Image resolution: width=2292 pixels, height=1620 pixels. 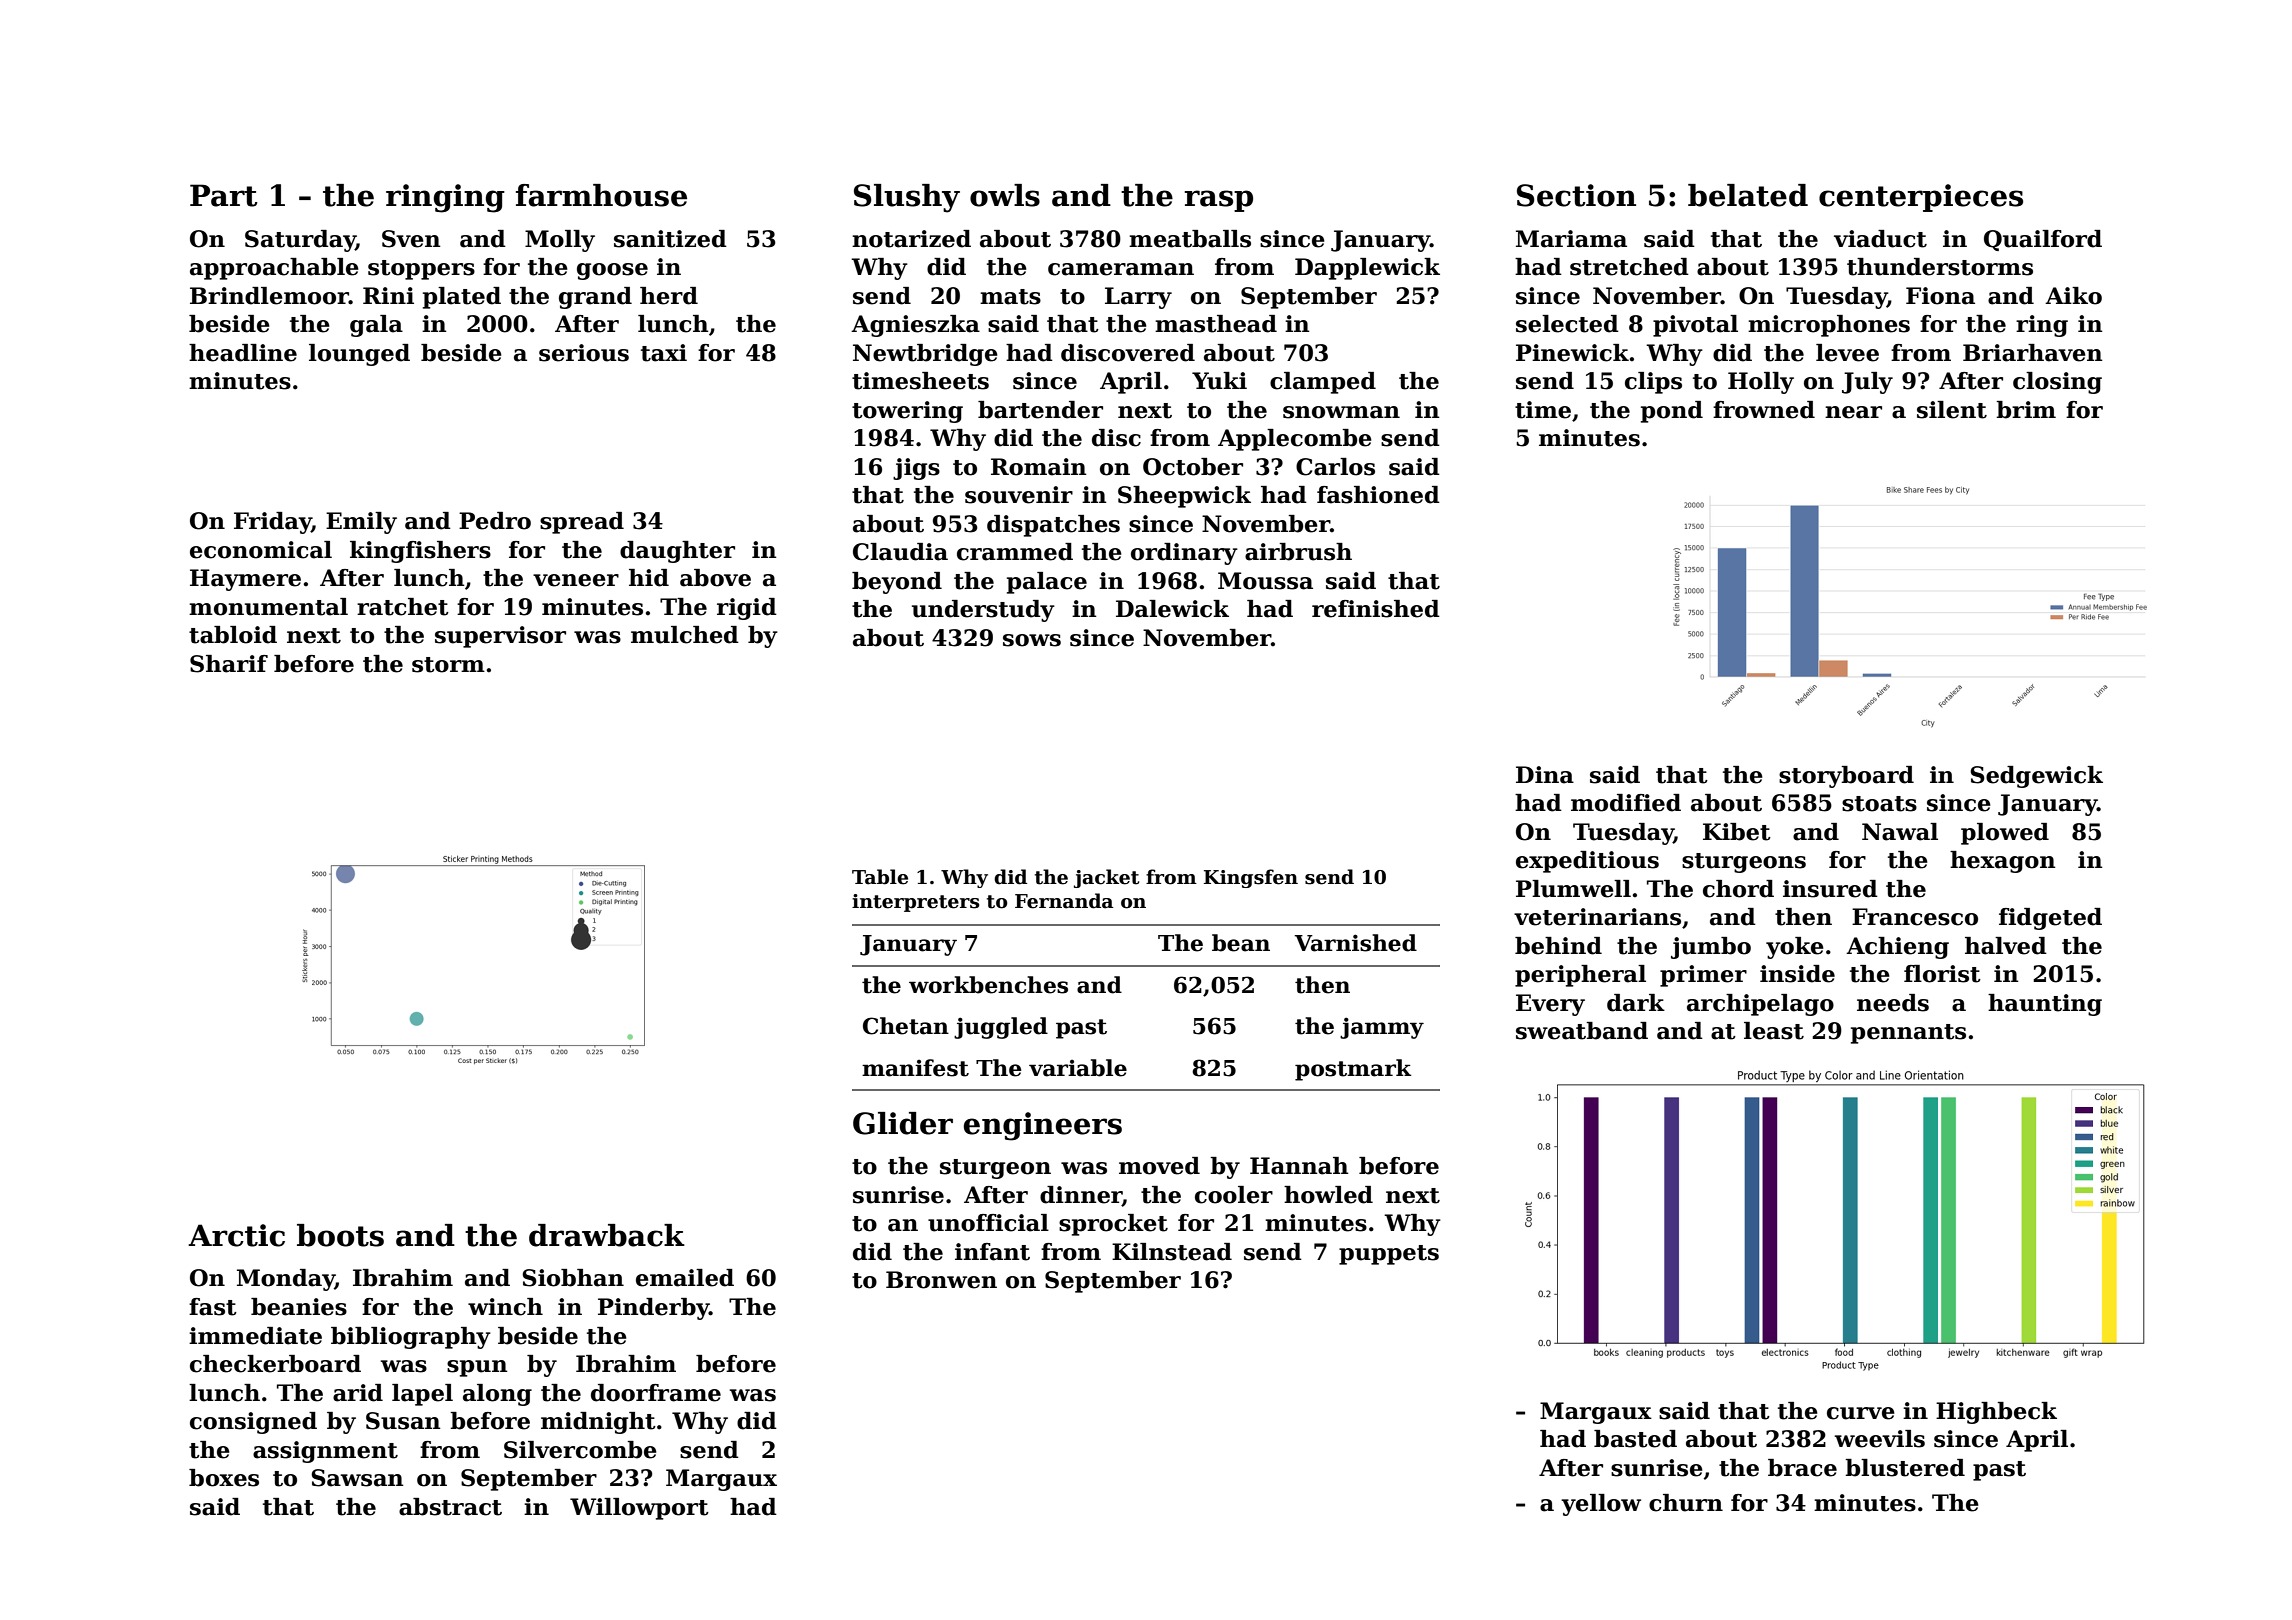 I want to click on taxi, so click(x=664, y=353).
